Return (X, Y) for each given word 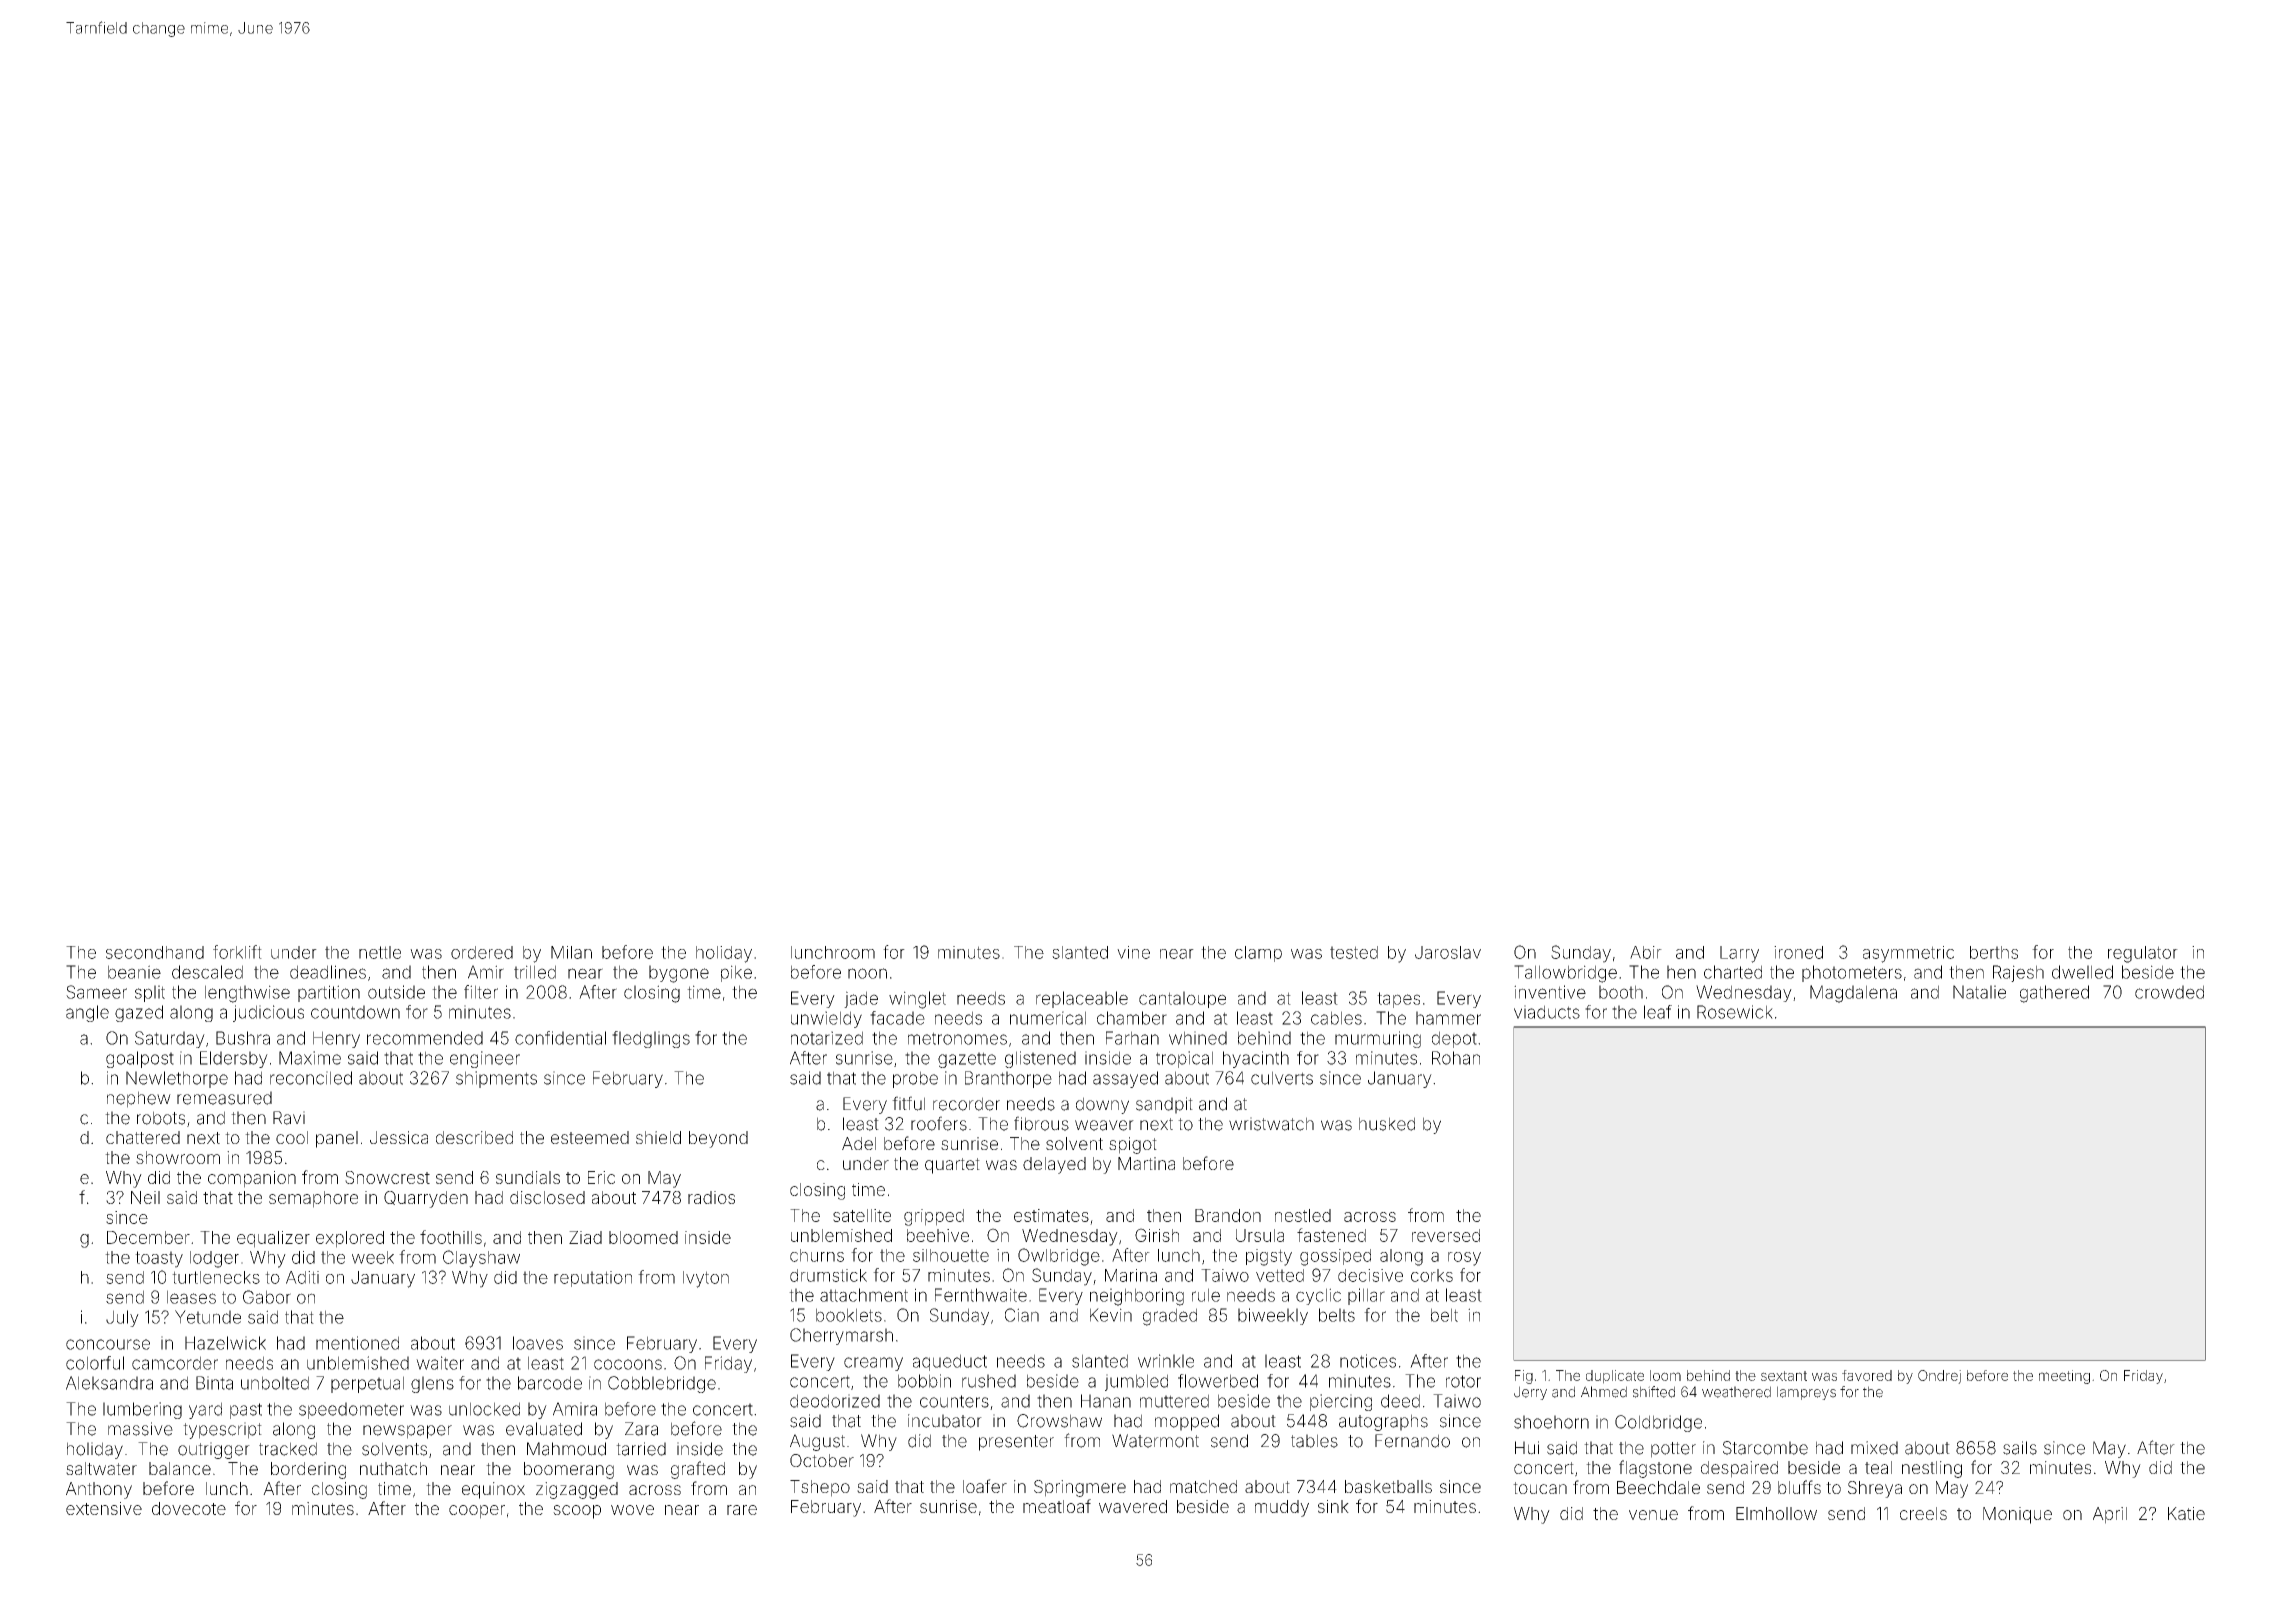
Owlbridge (1059, 1257)
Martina (1146, 1163)
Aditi (302, 1277)
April (2110, 1515)
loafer (985, 1486)
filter (481, 992)
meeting (2064, 1377)
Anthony (99, 1490)
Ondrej (1939, 1377)
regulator (2143, 954)
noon (867, 973)
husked (1387, 1124)
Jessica (399, 1137)
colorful (95, 1363)
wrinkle (1166, 1361)
